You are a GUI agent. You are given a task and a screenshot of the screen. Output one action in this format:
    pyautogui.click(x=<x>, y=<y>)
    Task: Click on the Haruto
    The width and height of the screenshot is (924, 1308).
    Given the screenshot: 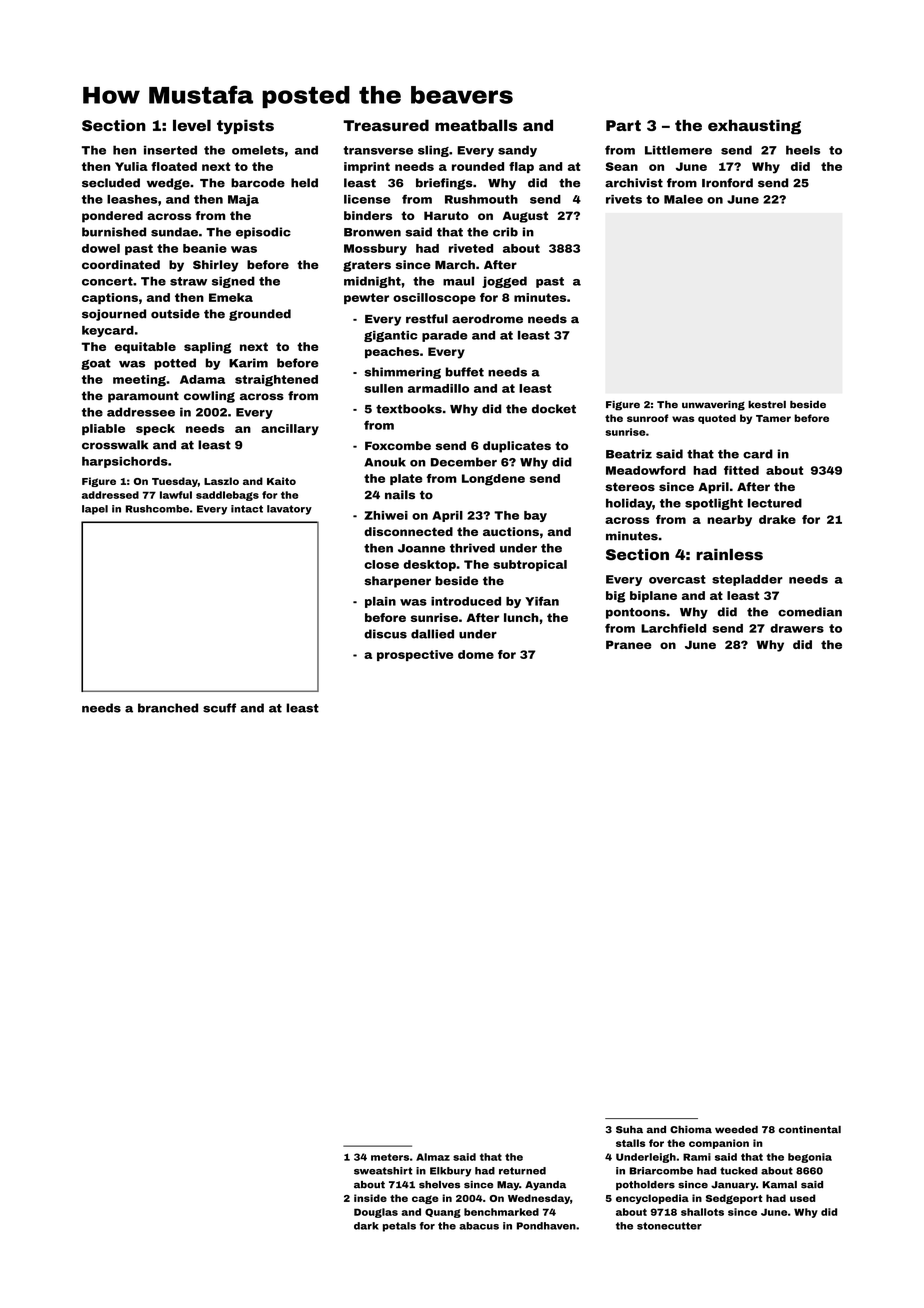 What is the action you would take?
    pyautogui.click(x=446, y=215)
